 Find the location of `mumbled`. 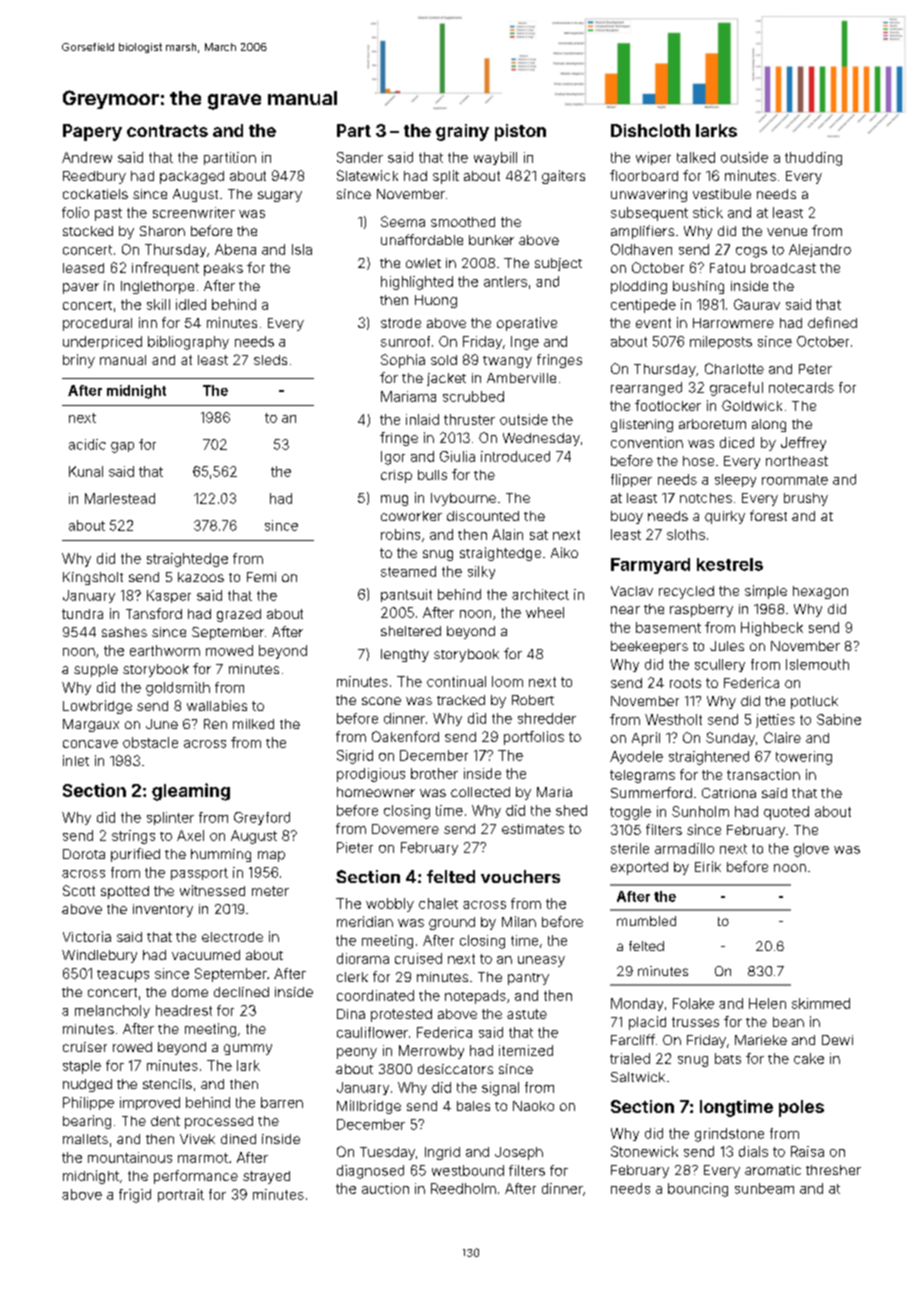

mumbled is located at coordinates (646, 921).
